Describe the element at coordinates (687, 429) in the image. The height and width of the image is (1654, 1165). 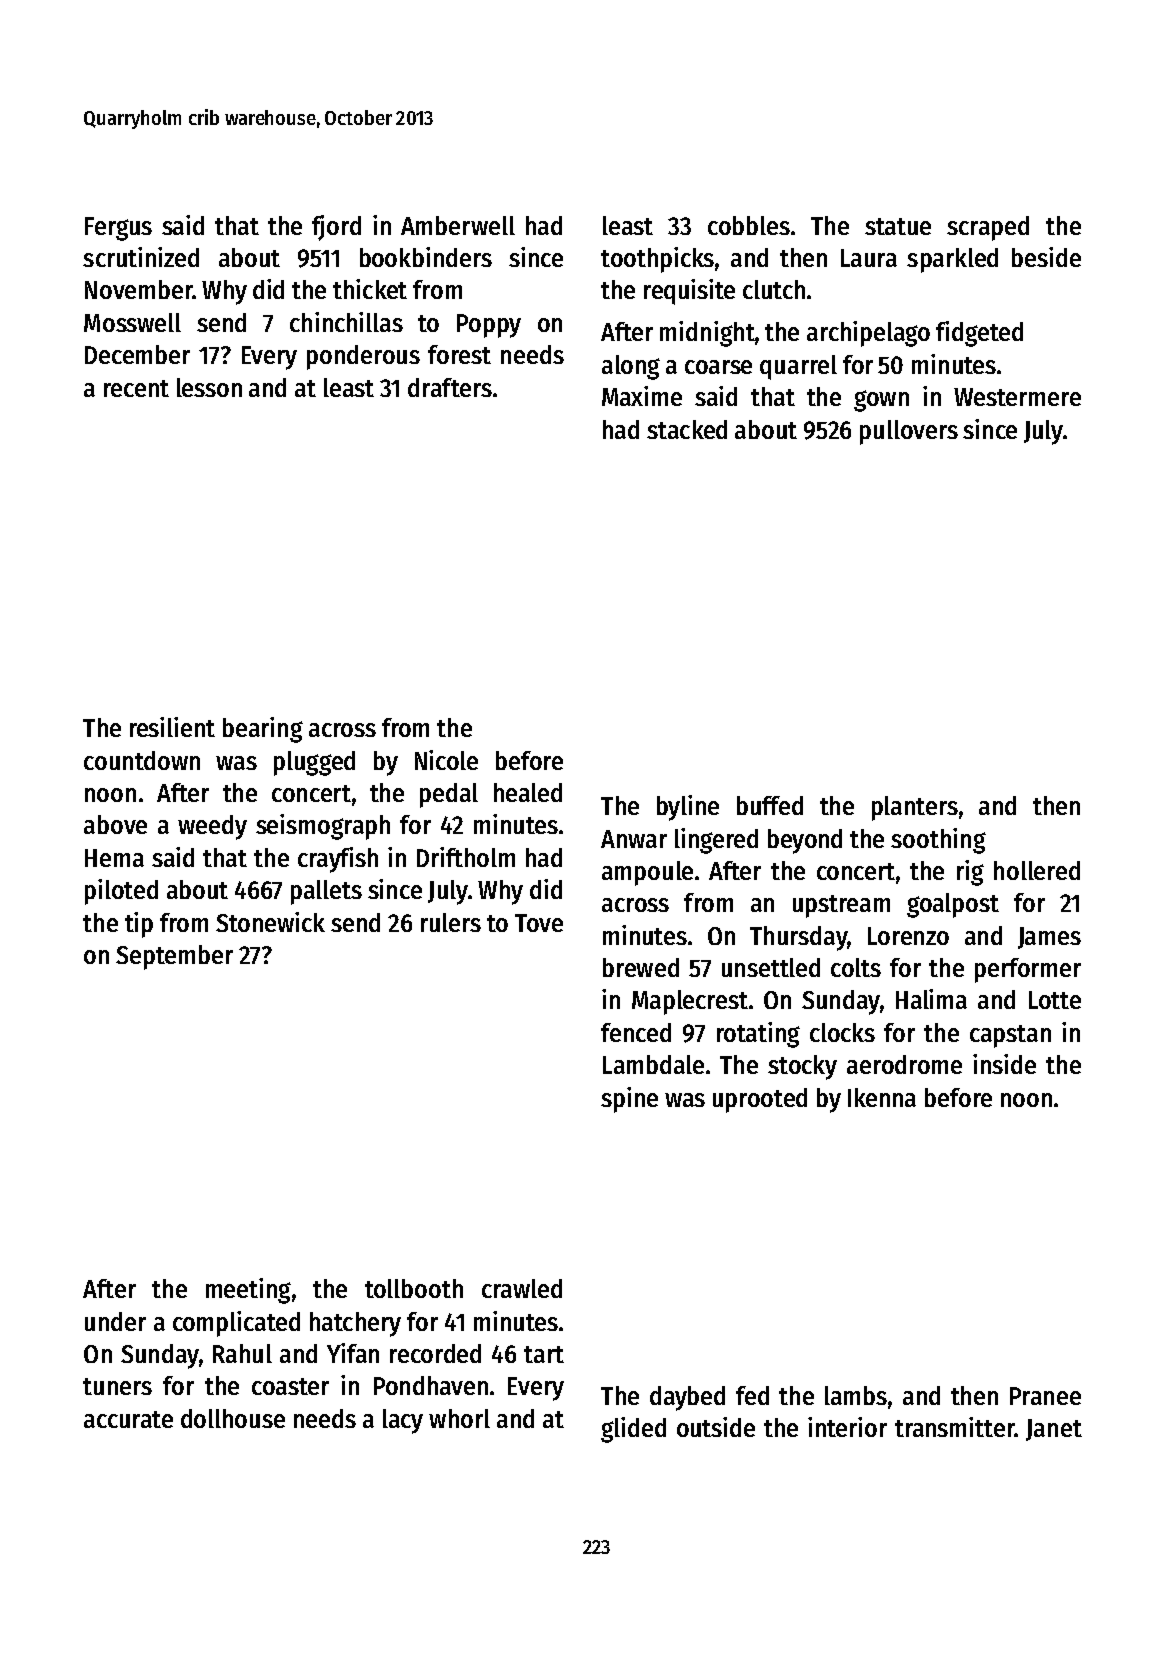
I see `stacked` at that location.
